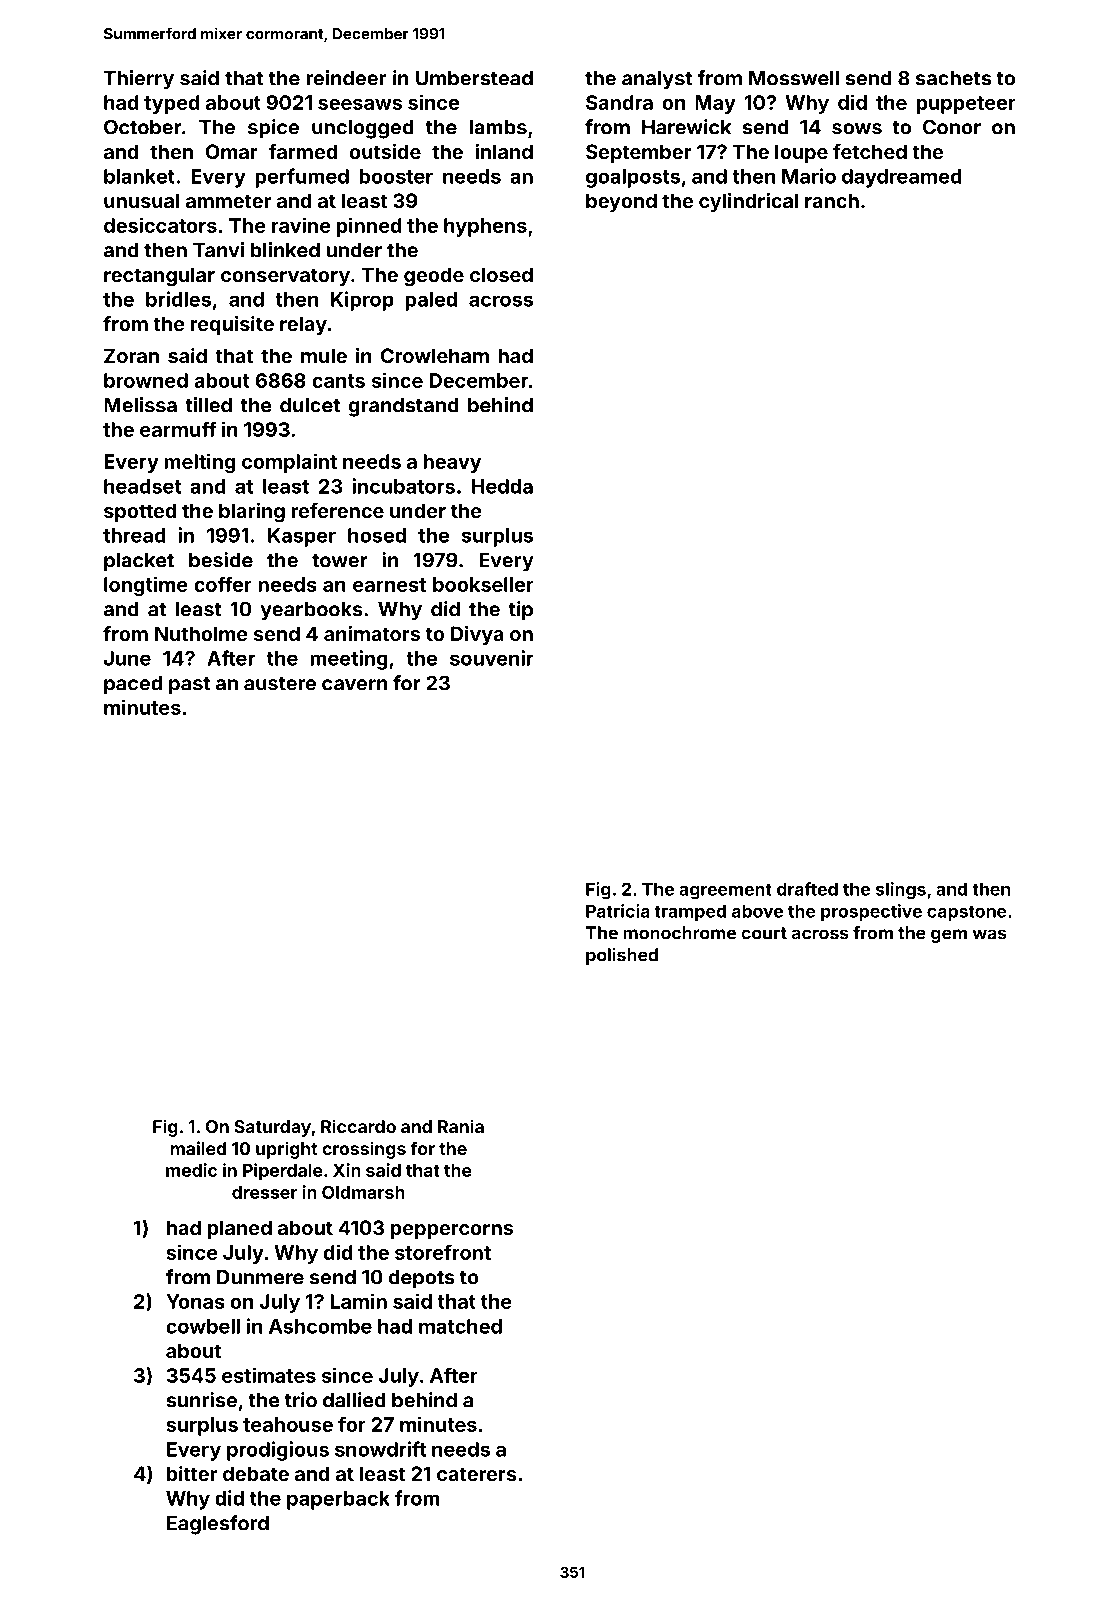 The width and height of the document is (1119, 1621). I want to click on Patricia, so click(618, 911).
